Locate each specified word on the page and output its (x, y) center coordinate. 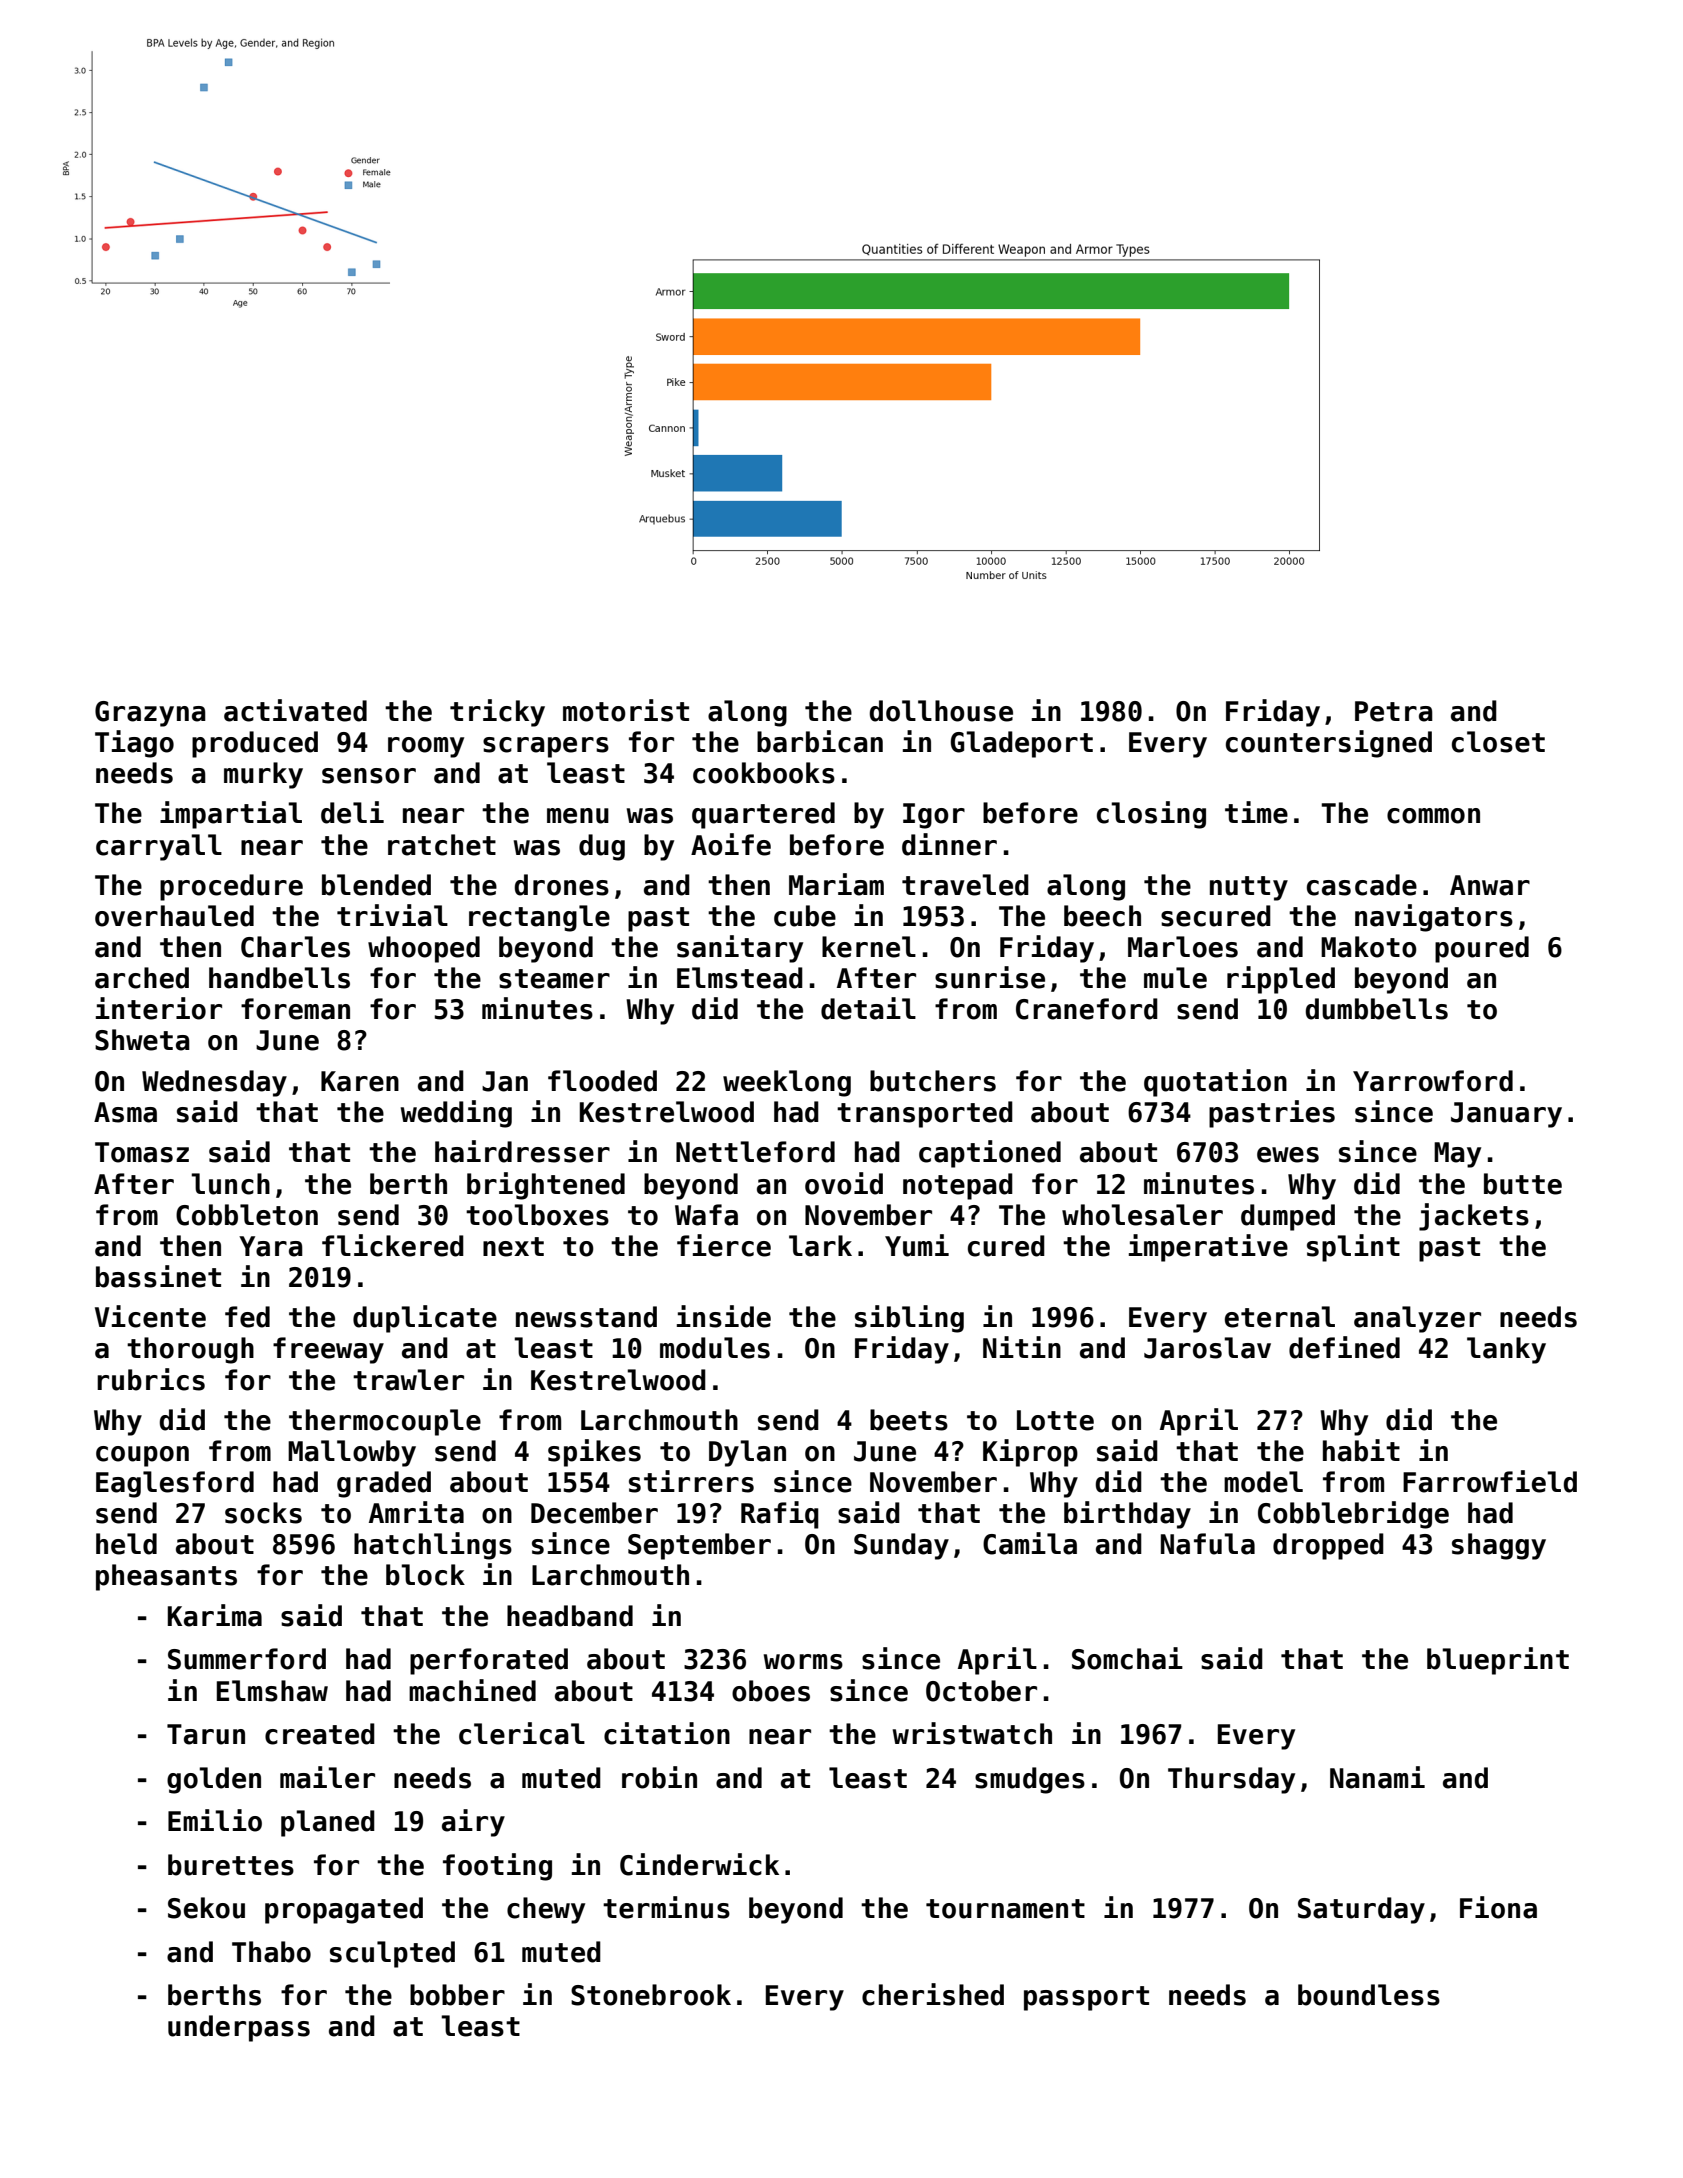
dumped (1288, 1217)
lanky (1506, 1350)
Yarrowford (1433, 1081)
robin (659, 1777)
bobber (457, 1995)
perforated (489, 1661)
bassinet (158, 1276)
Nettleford (755, 1152)
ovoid (844, 1183)
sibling (909, 1319)
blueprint (1498, 1661)
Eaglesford (175, 1484)
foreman (295, 1009)
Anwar (1490, 885)
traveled (965, 885)
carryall (159, 847)
